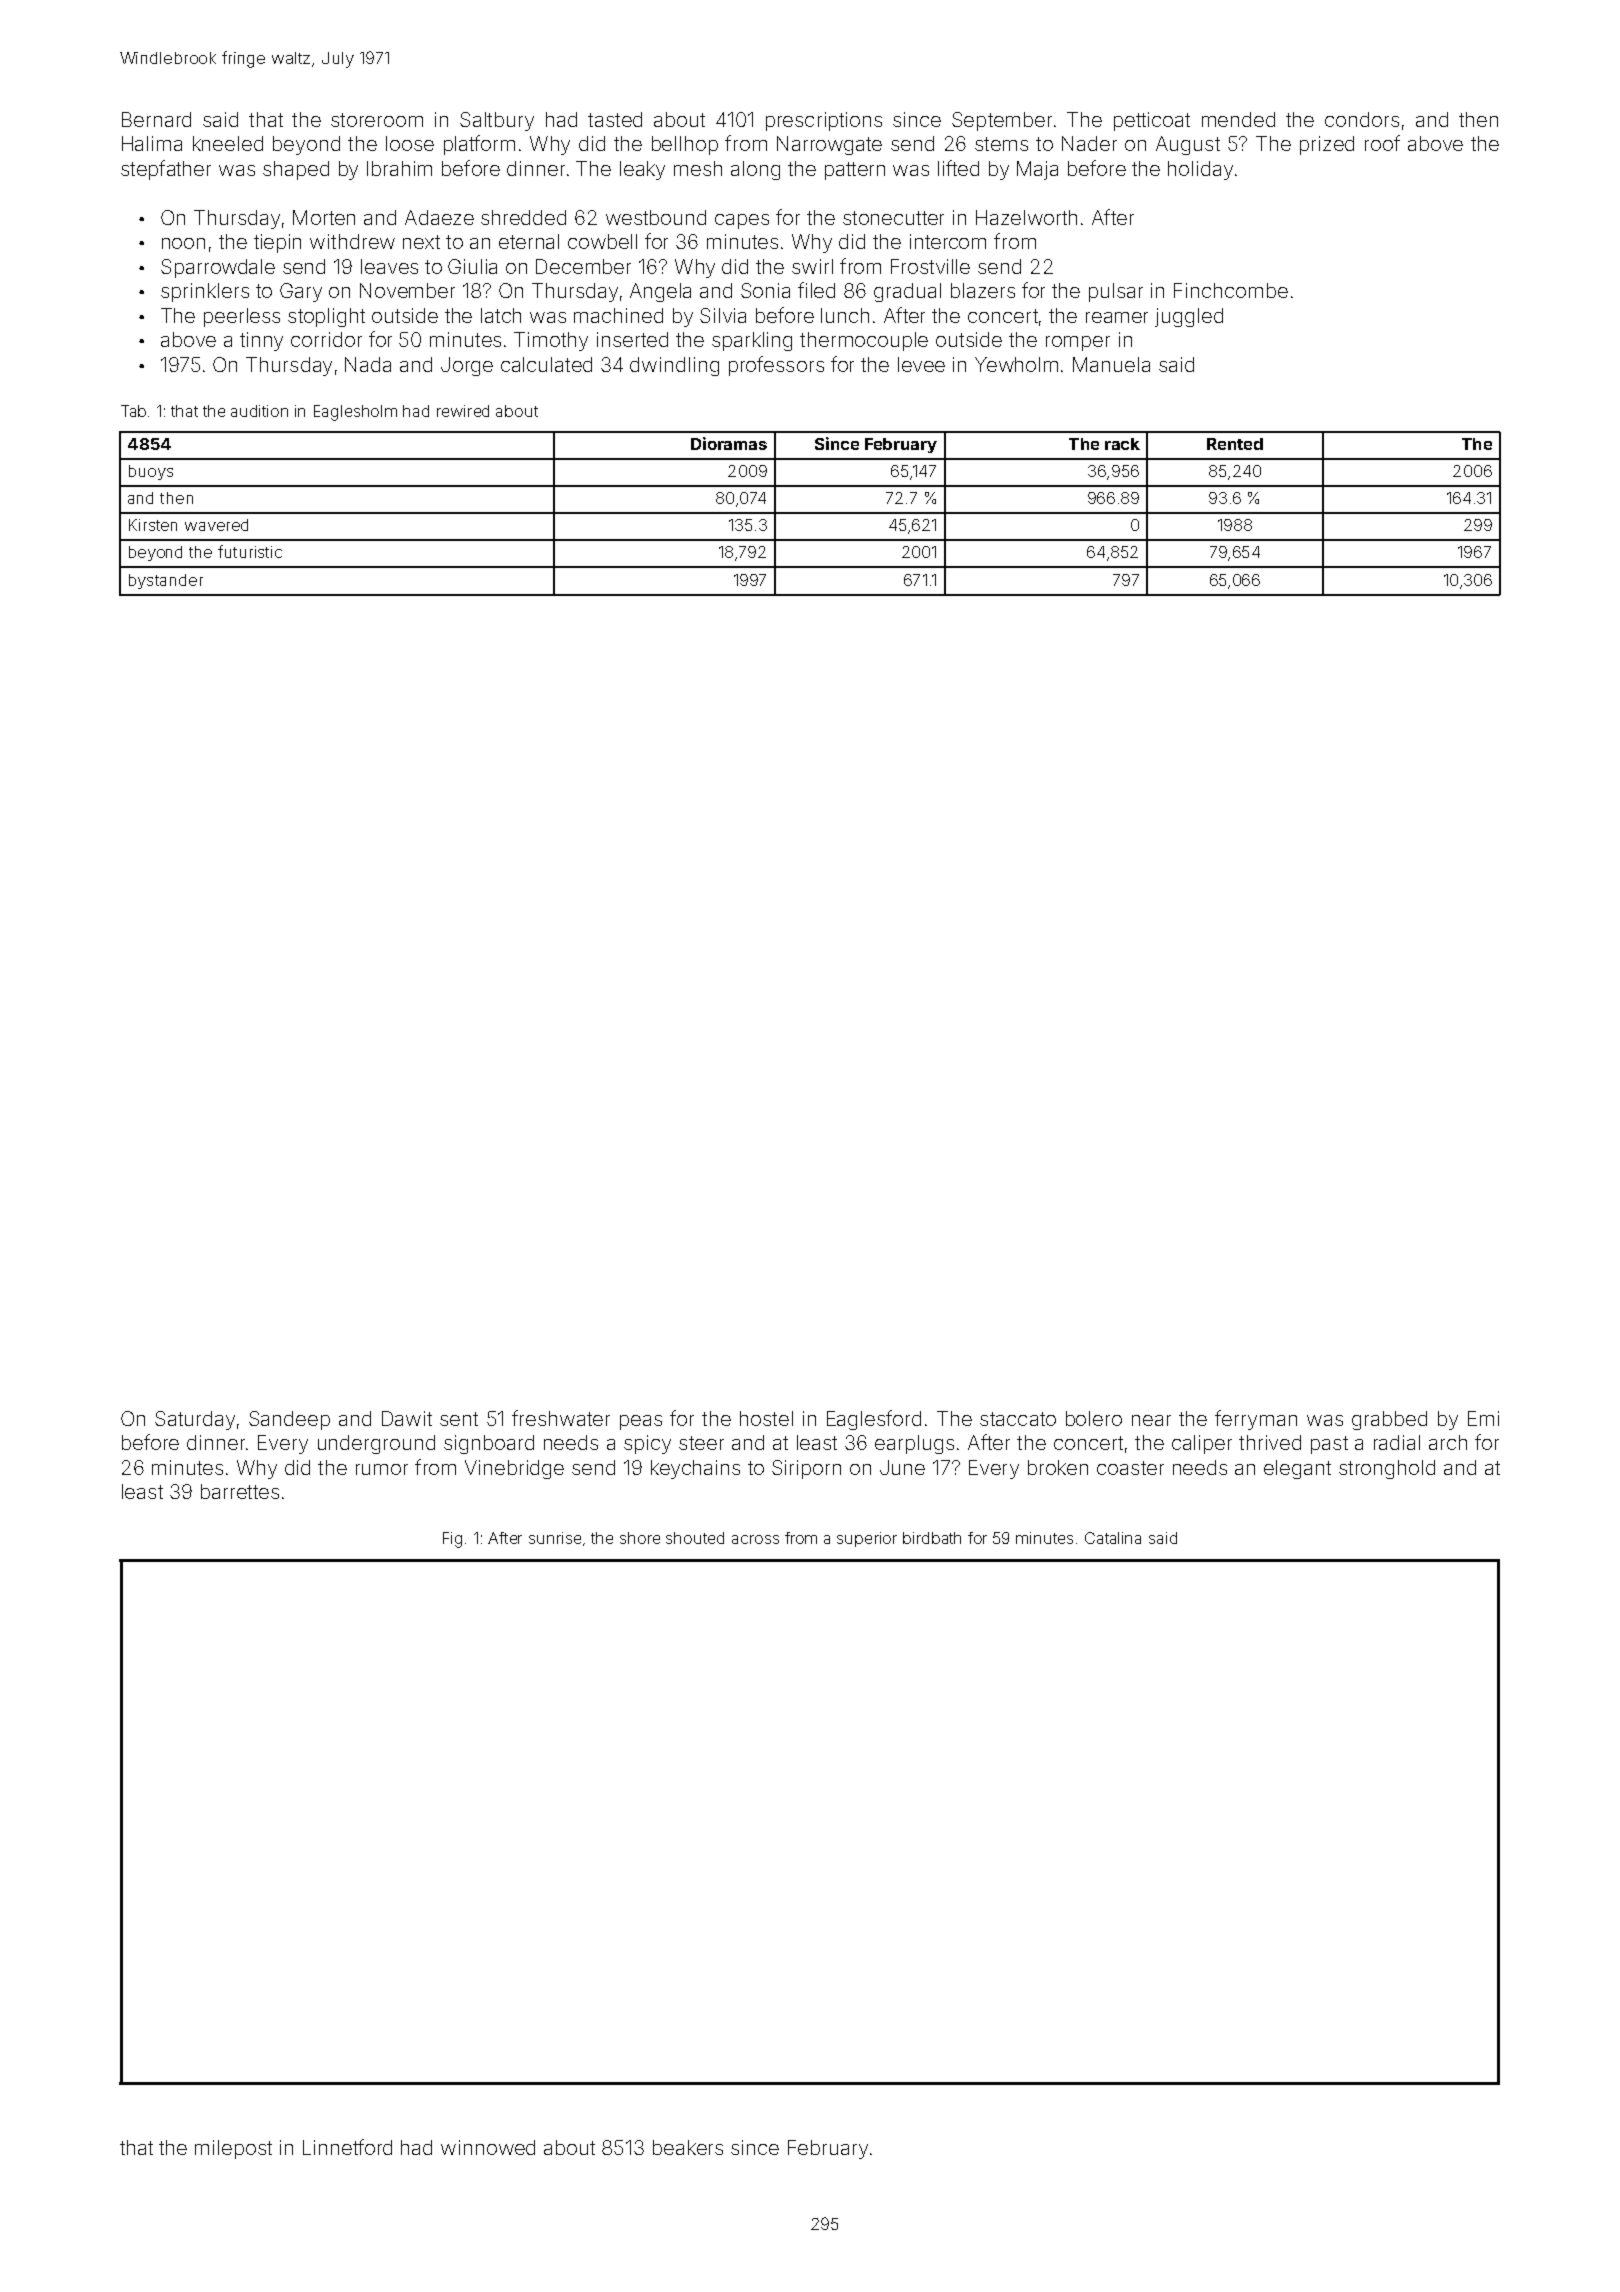 The width and height of the screenshot is (1620, 2292). I want to click on professors, so click(776, 366).
